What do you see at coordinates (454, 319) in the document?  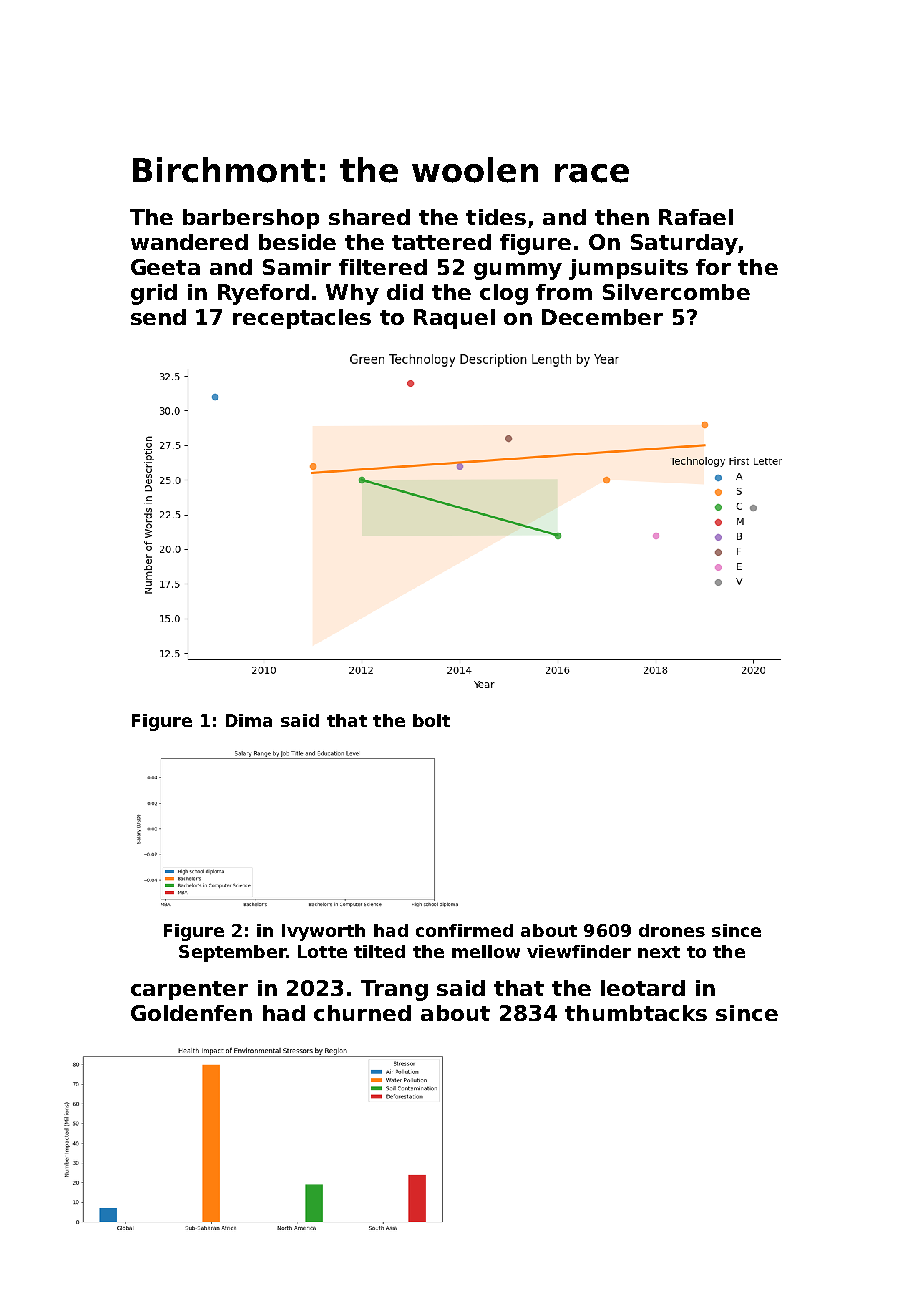 I see `Raquel` at bounding box center [454, 319].
